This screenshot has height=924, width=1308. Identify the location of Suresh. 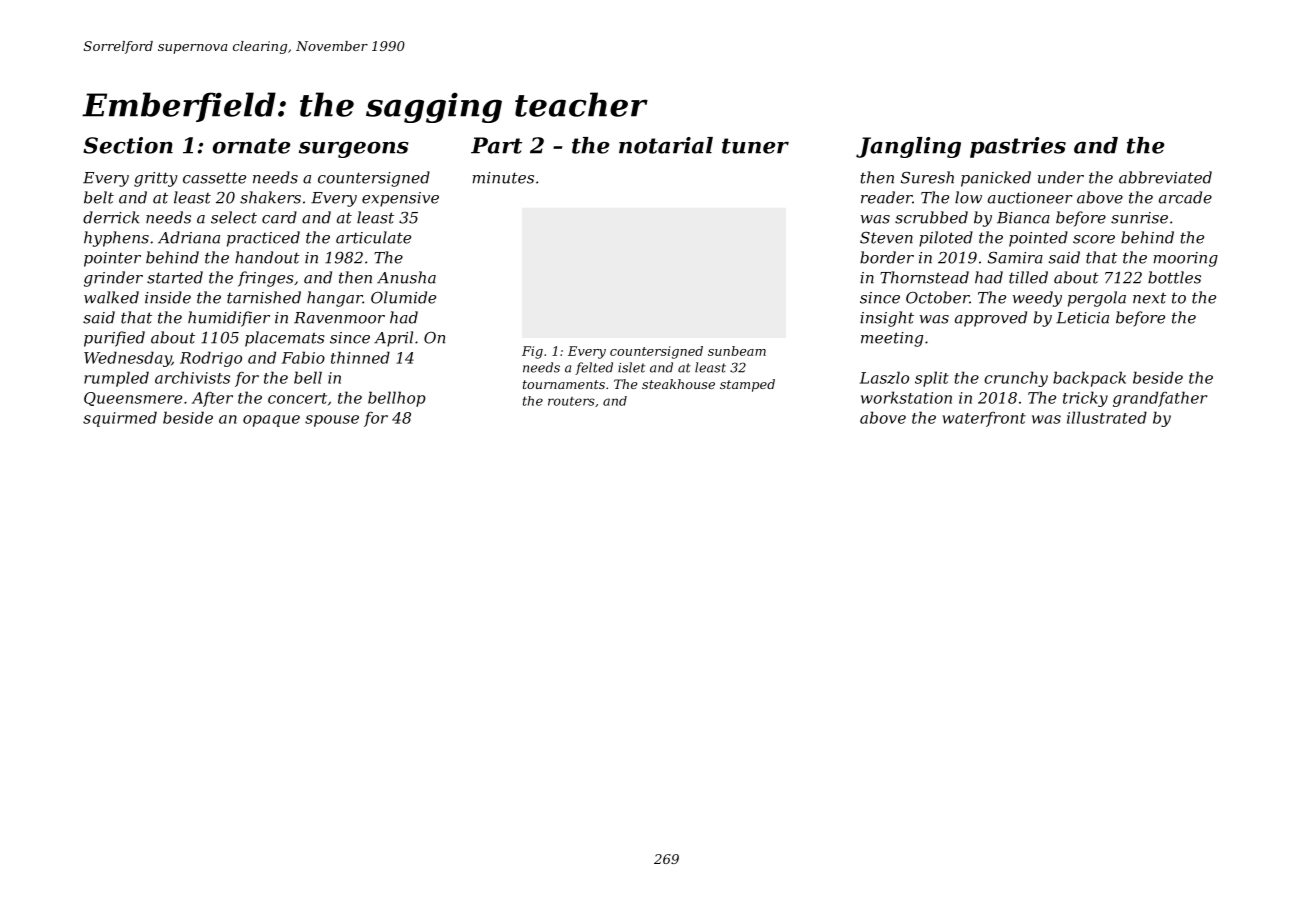
(927, 177).
